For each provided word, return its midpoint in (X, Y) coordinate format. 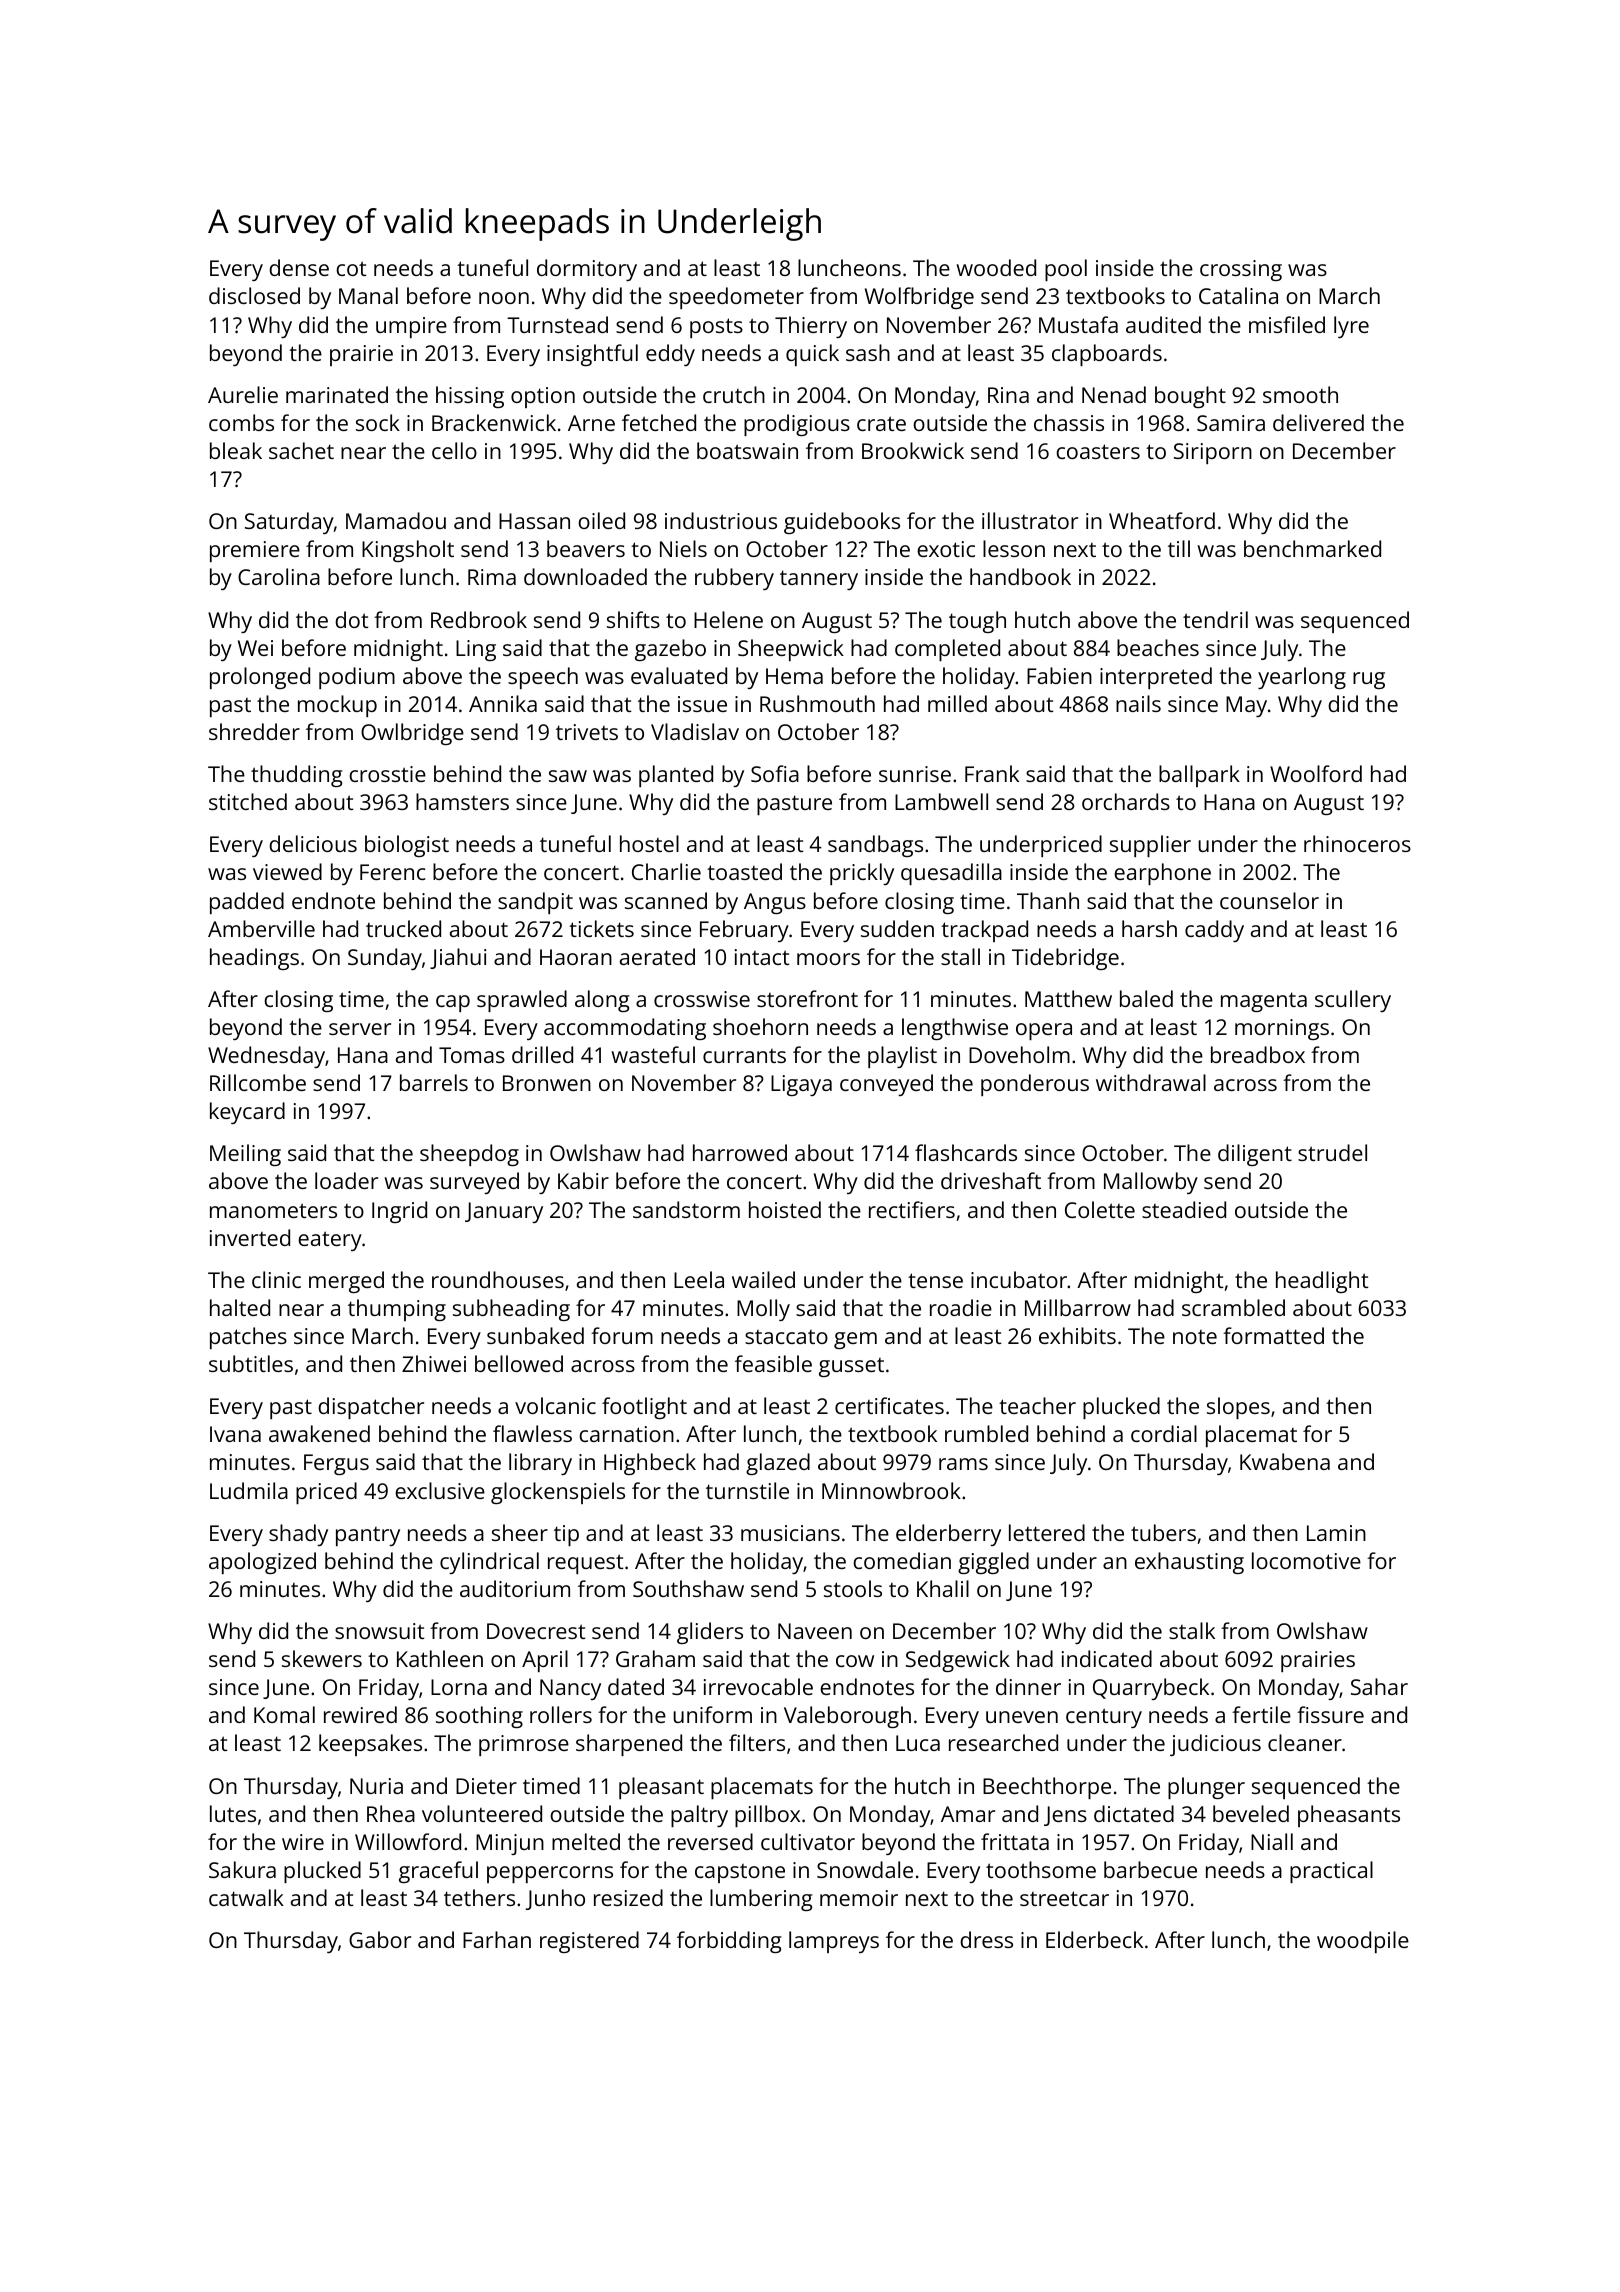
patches (248, 1338)
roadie (961, 1307)
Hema (794, 676)
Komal (284, 1714)
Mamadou (396, 520)
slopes (1238, 1408)
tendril (1215, 619)
